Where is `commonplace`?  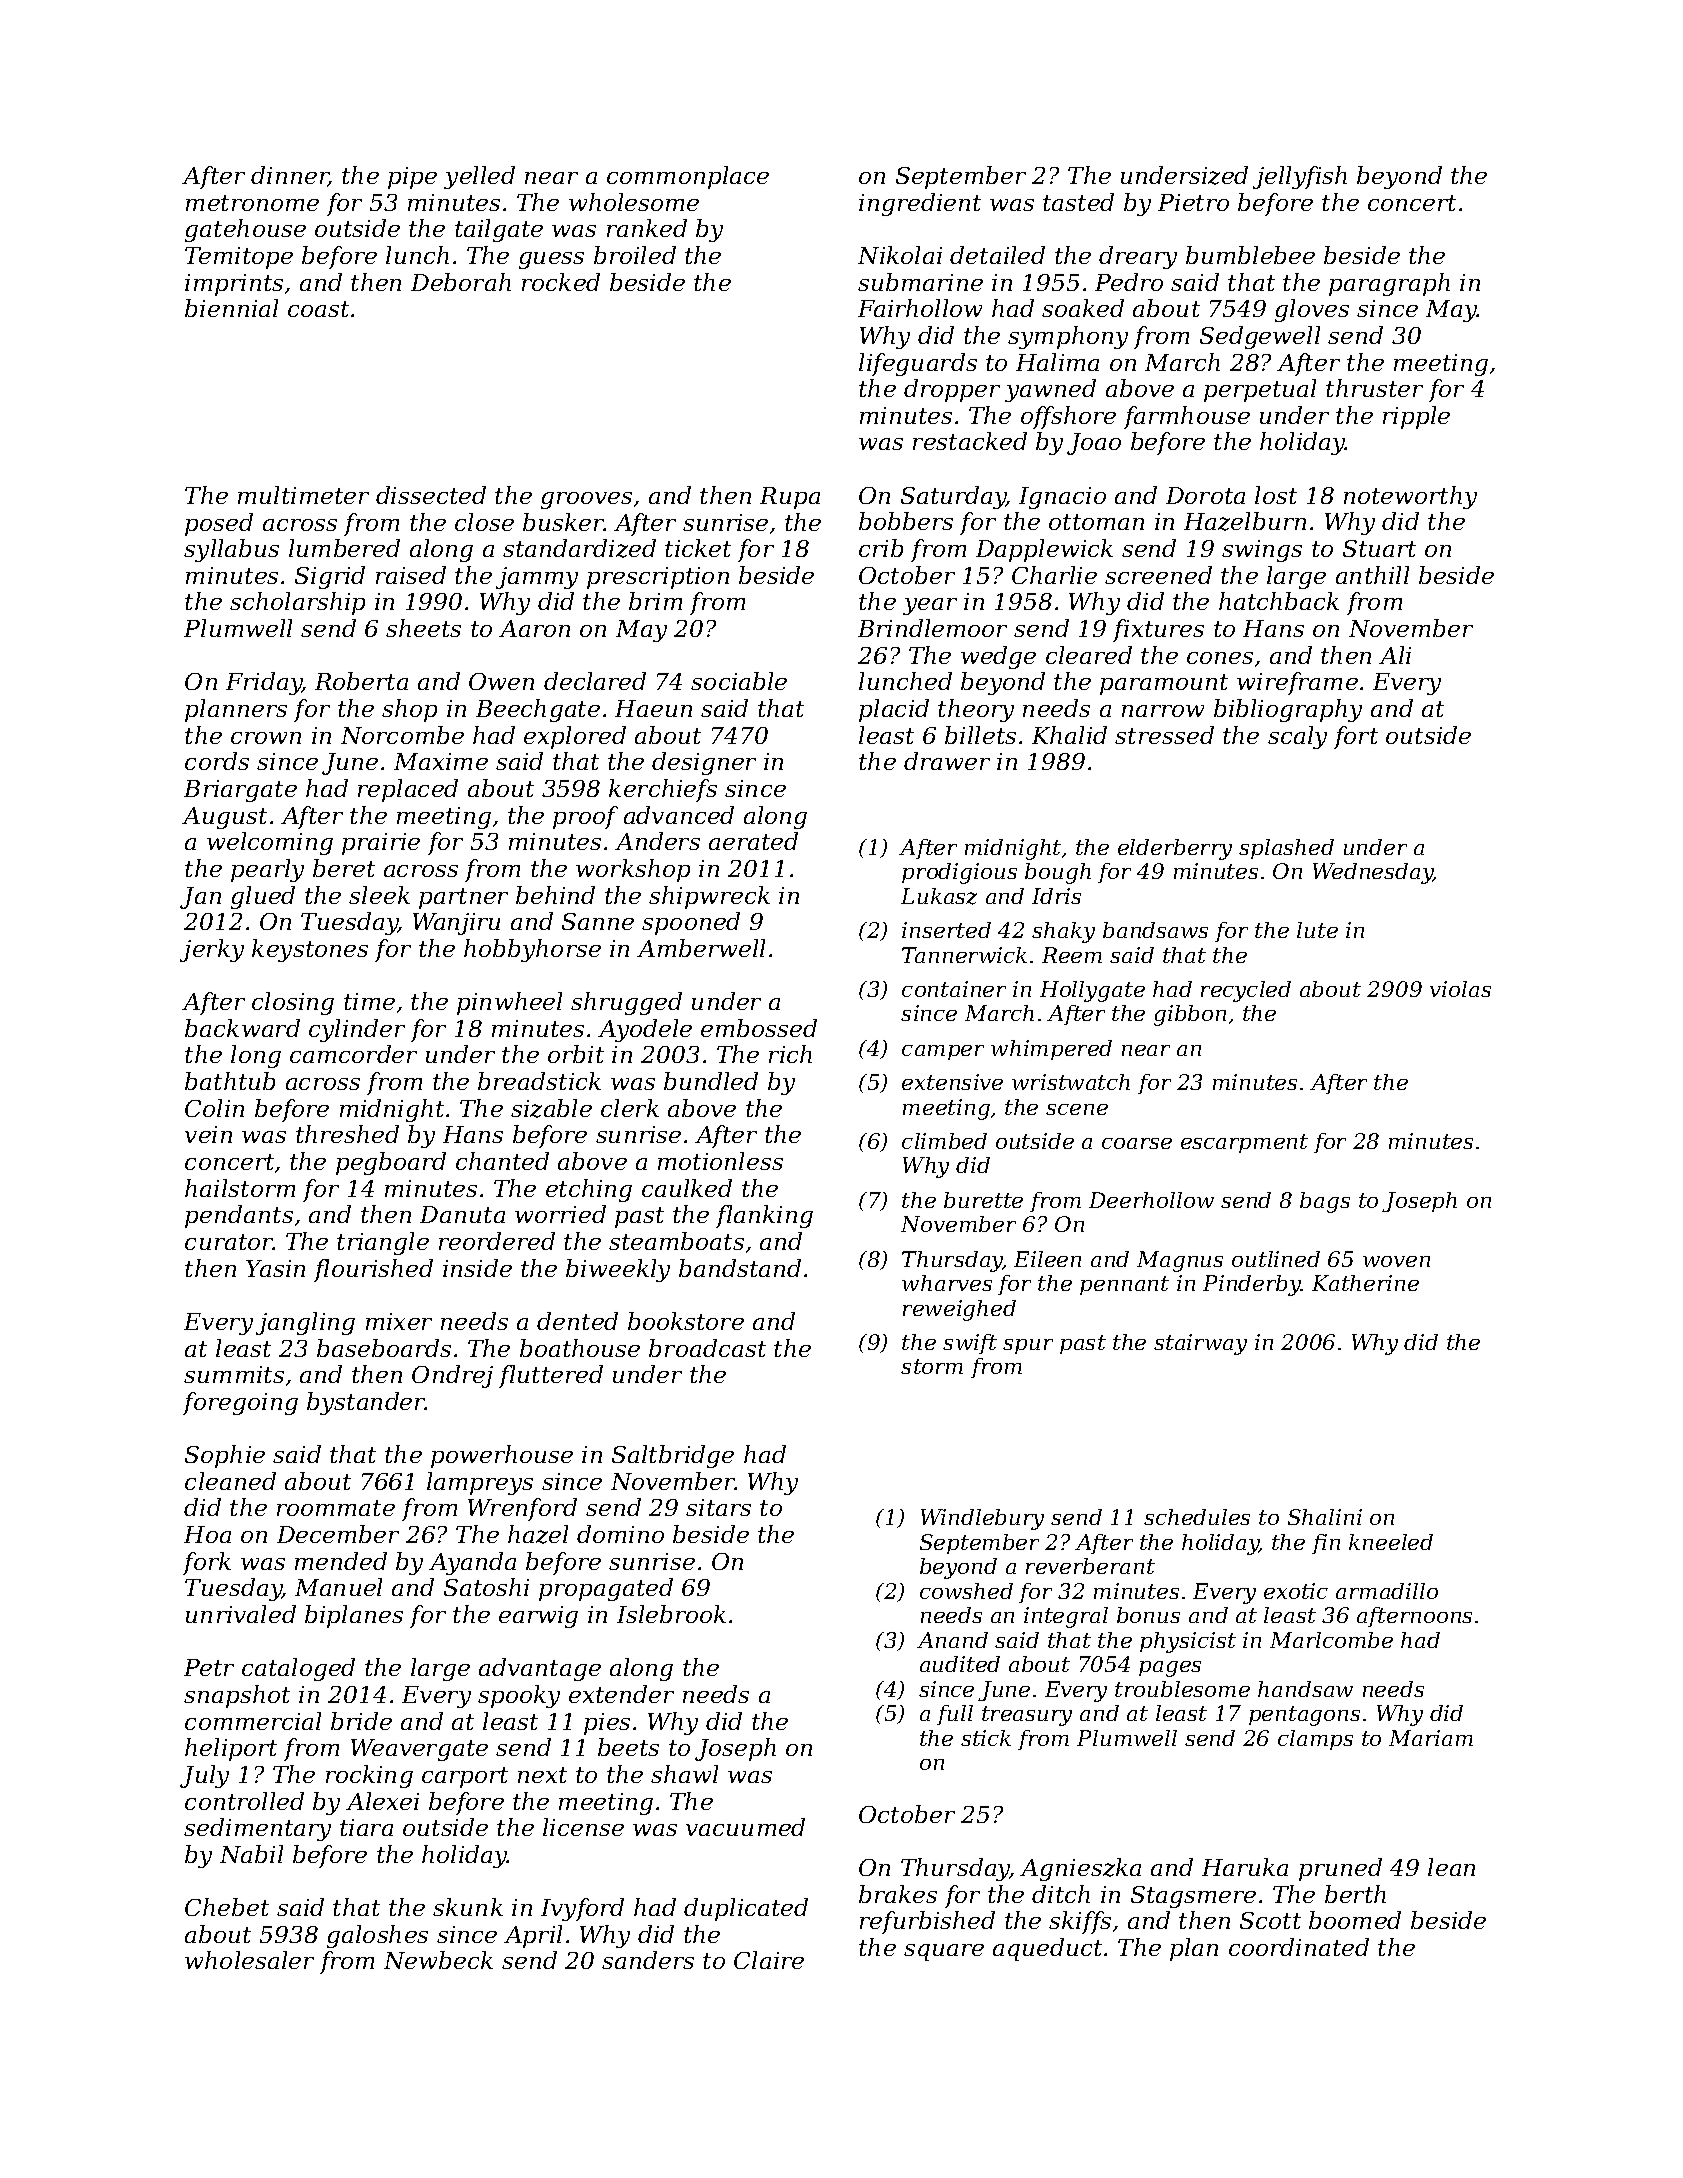
commonplace is located at coordinates (688, 177).
